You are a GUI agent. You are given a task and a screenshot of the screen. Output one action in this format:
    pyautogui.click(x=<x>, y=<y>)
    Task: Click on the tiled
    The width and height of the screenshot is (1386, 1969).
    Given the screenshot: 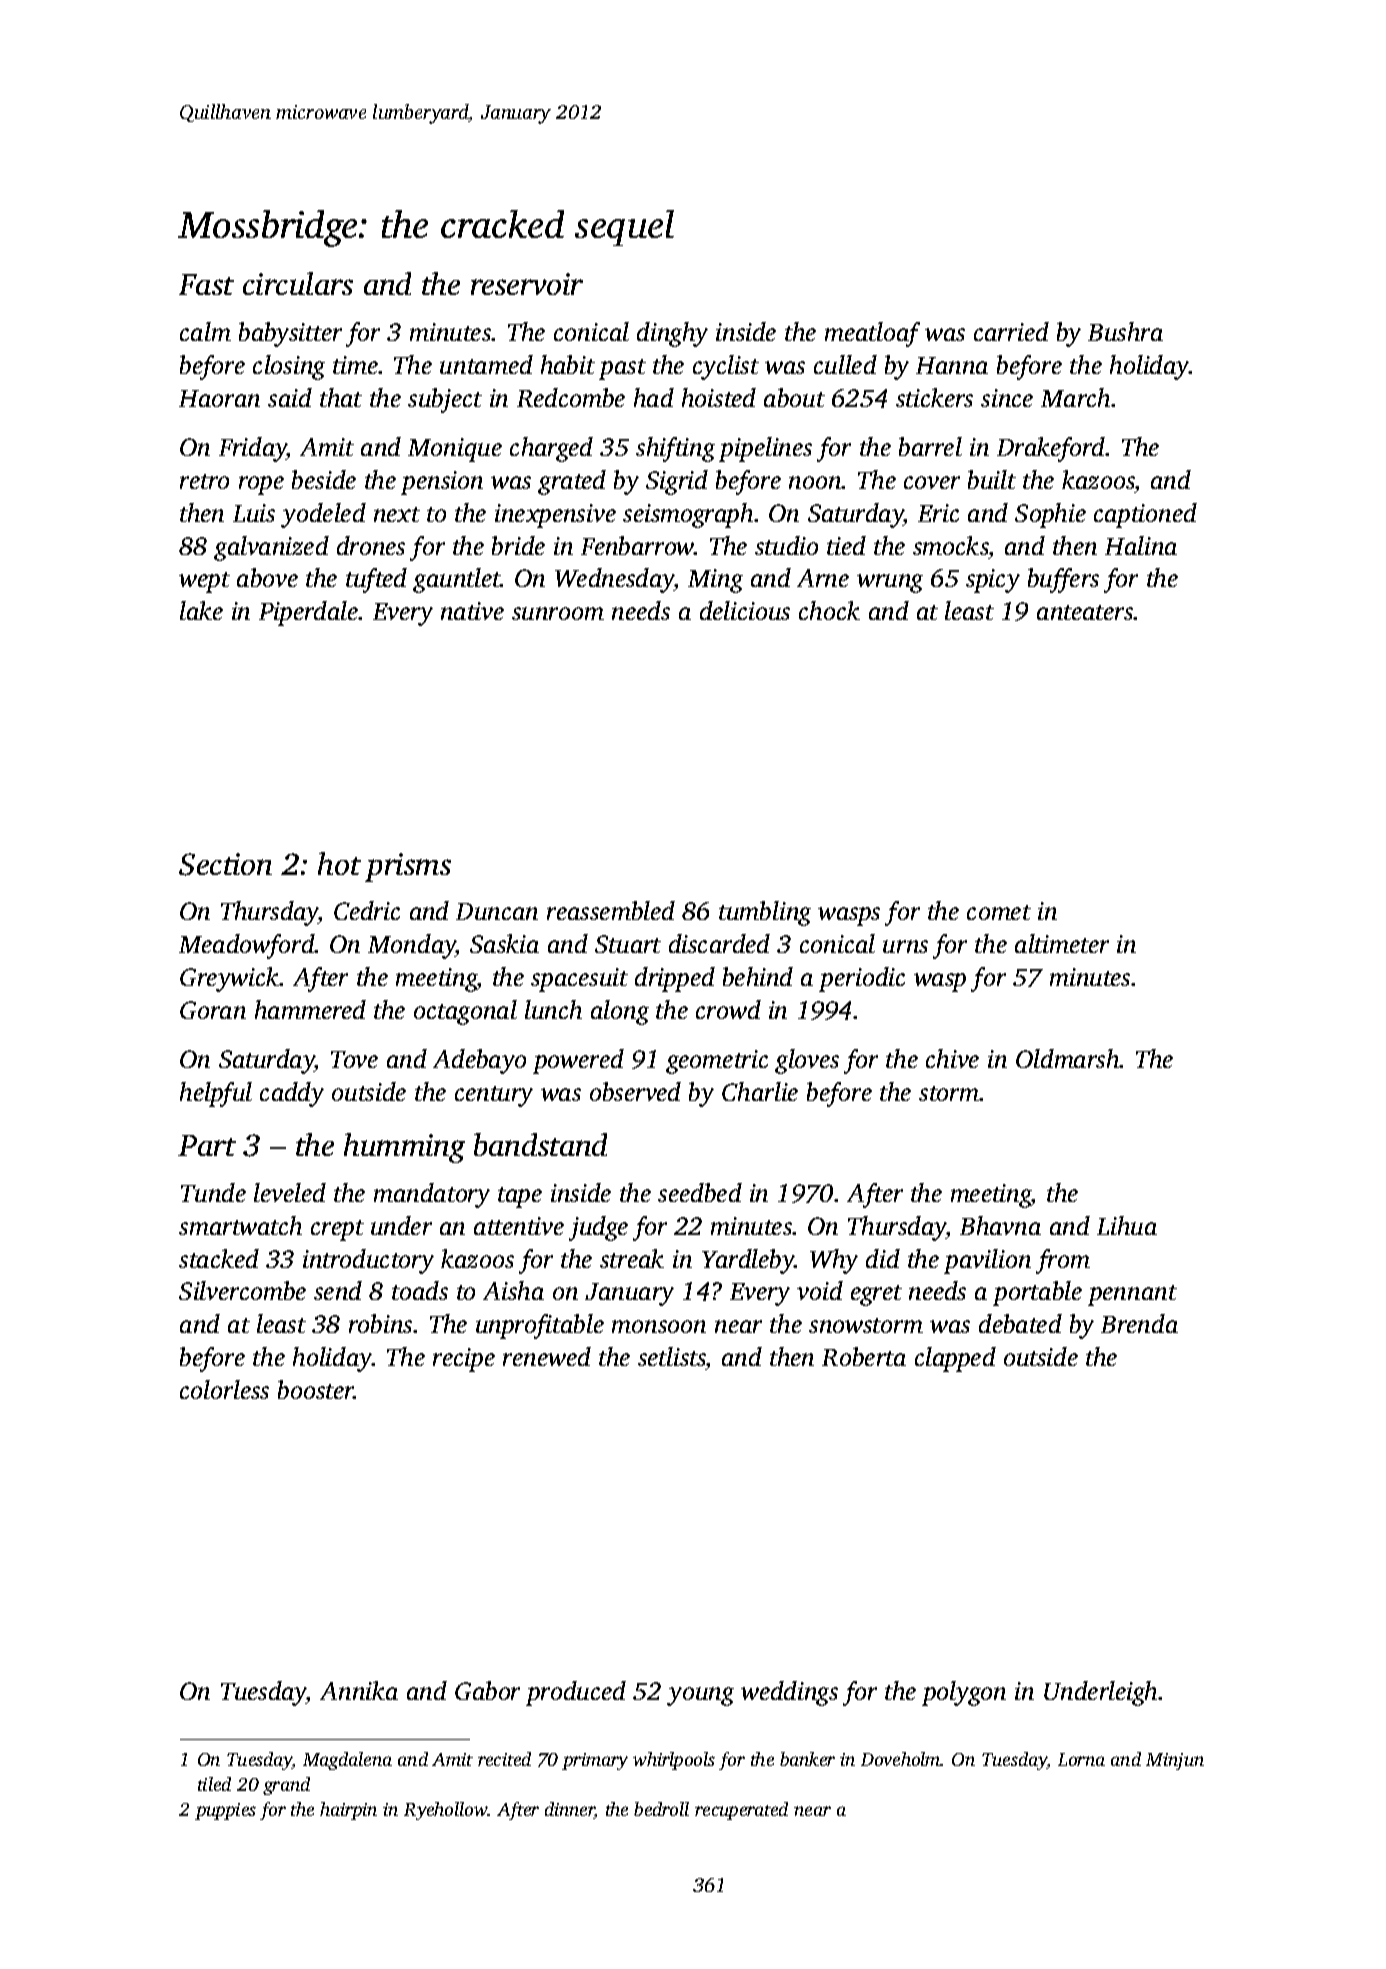 What is the action you would take?
    pyautogui.click(x=214, y=1784)
